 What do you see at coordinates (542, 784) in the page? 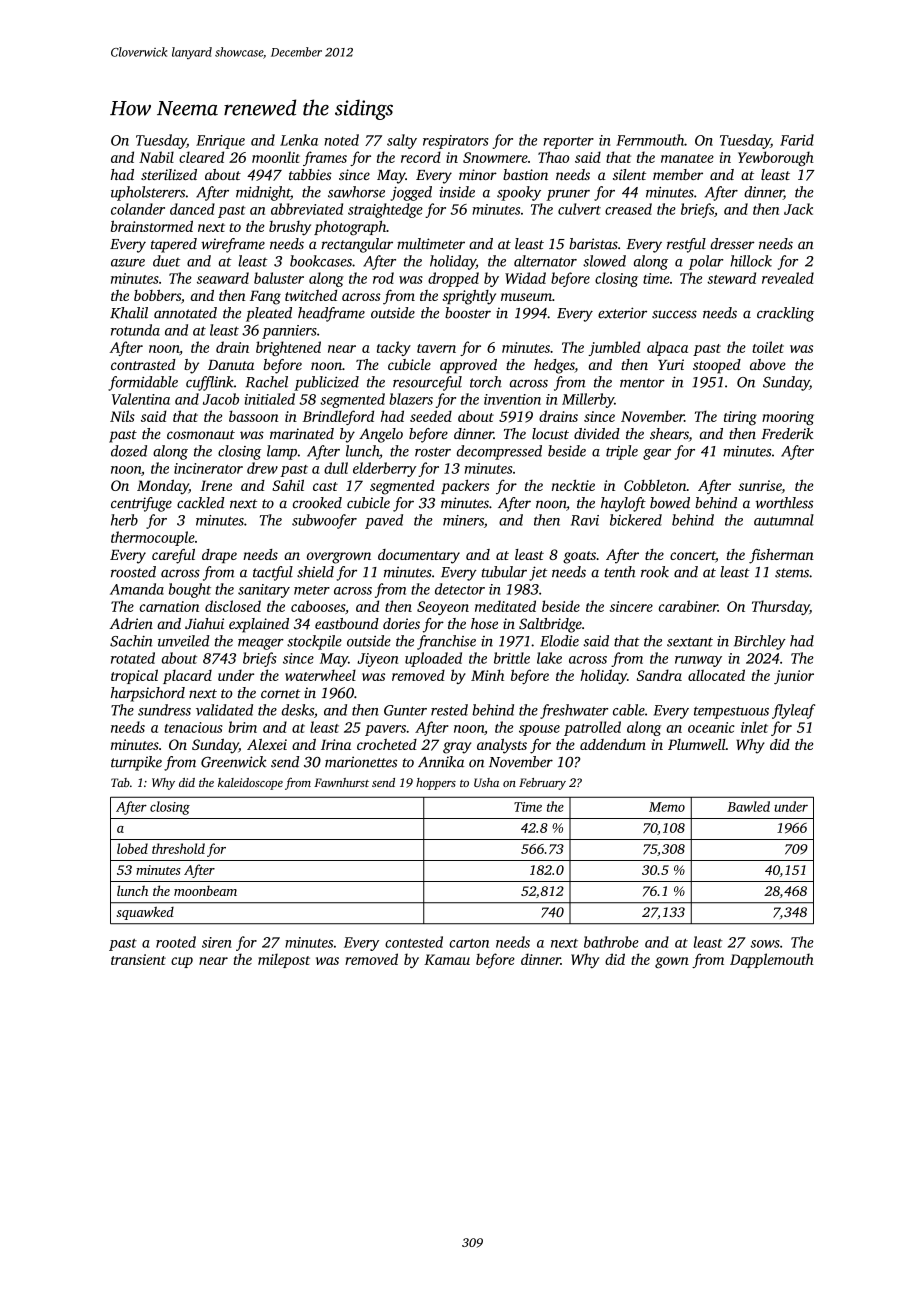
I see `February` at bounding box center [542, 784].
